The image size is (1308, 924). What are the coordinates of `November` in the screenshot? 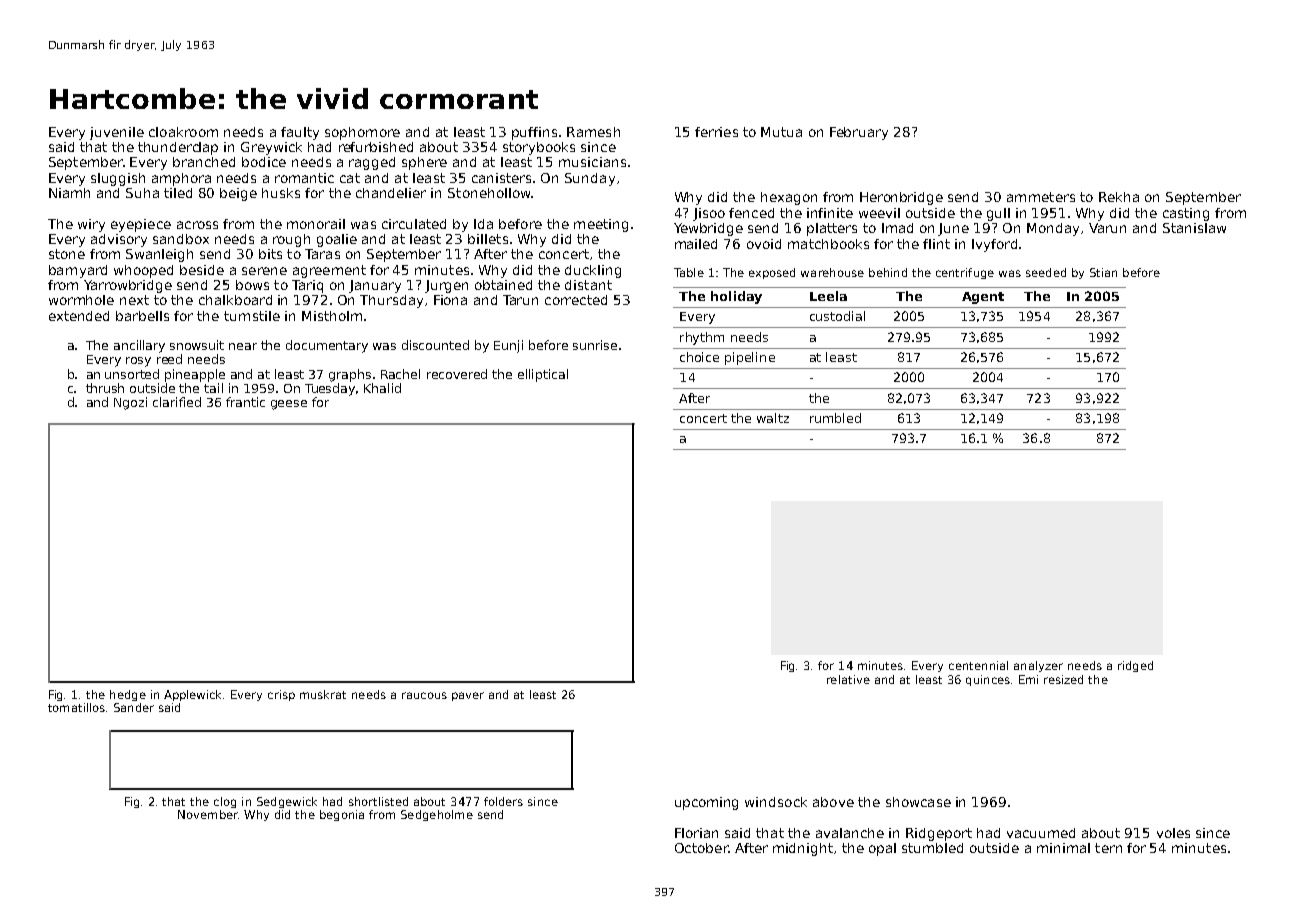 It's located at (208, 814).
